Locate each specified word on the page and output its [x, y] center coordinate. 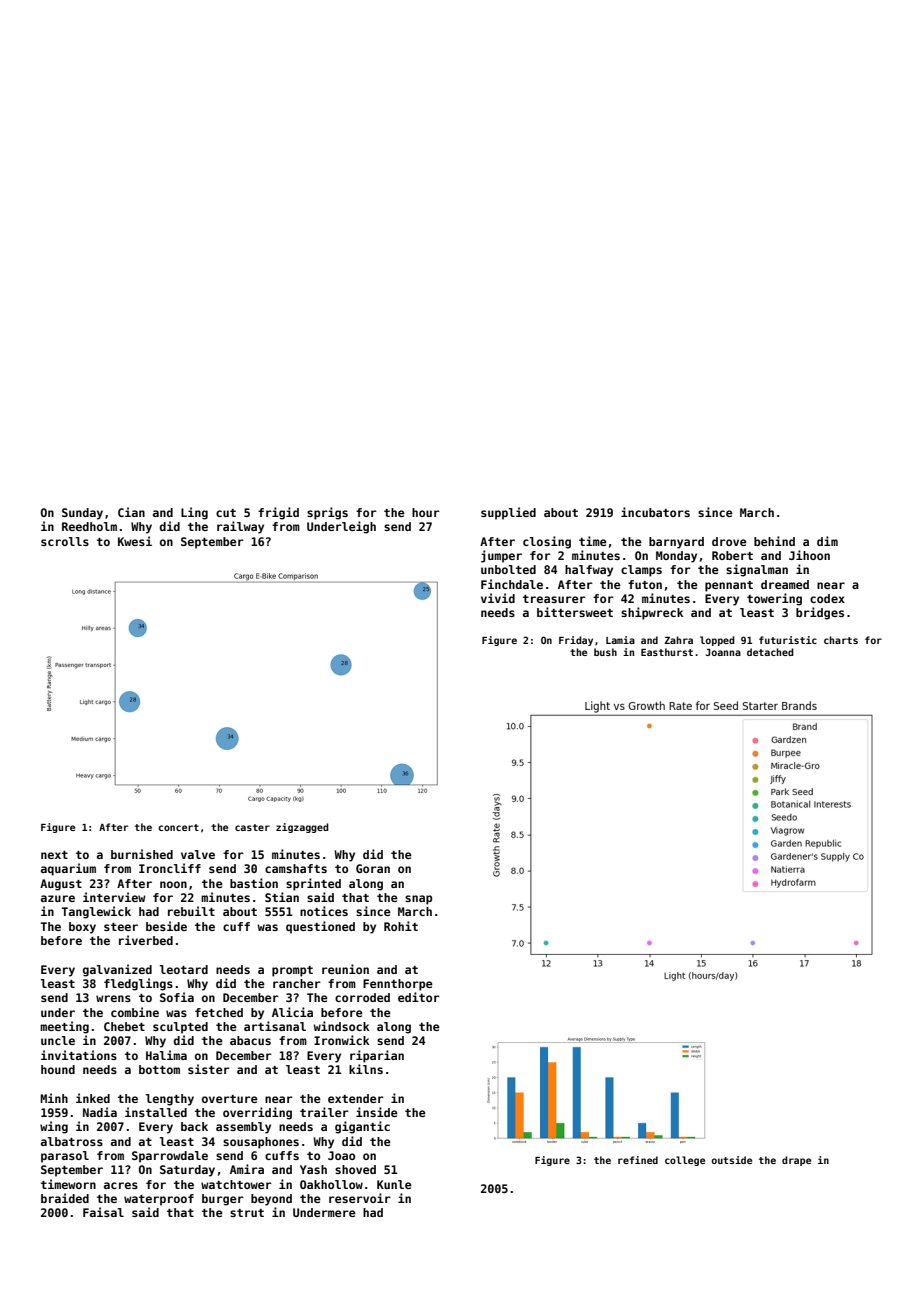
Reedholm [89, 526]
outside [731, 1160]
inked [93, 1098]
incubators [655, 512]
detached [770, 652]
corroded [362, 997]
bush [605, 652]
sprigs [327, 513]
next [54, 855]
